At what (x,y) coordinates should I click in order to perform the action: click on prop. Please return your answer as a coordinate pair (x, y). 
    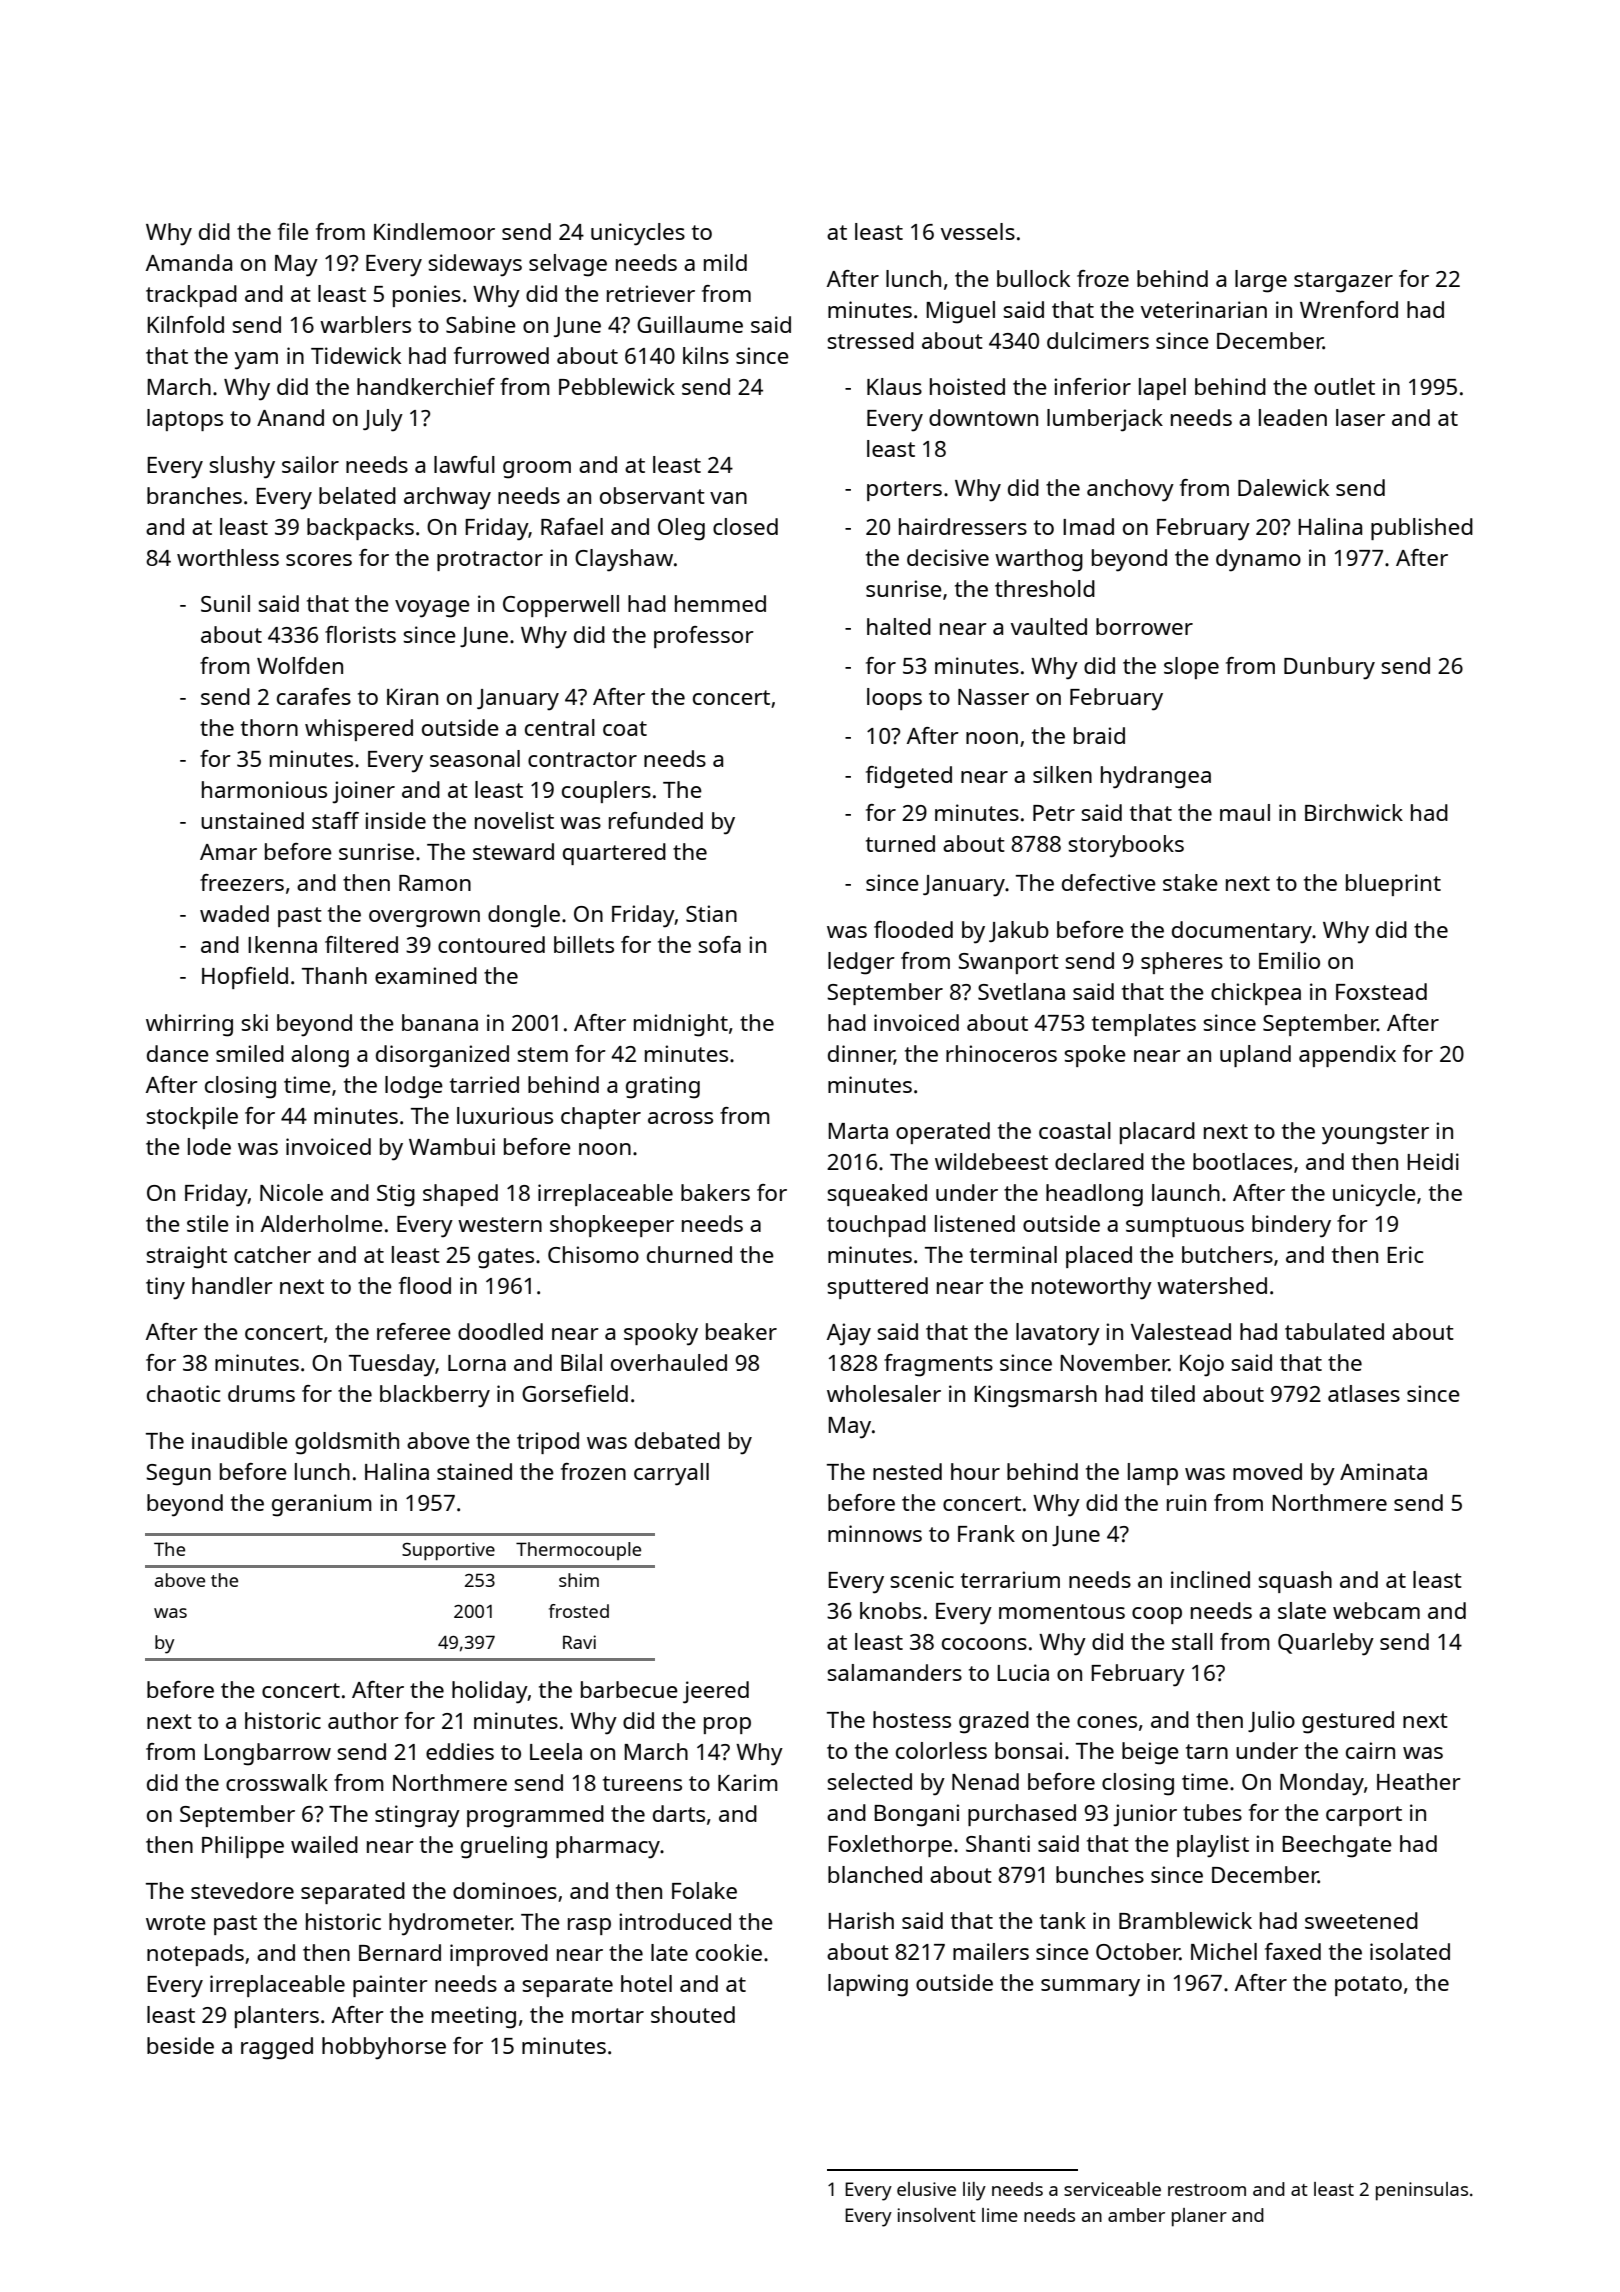
    Looking at the image, I should click on (727, 1725).
